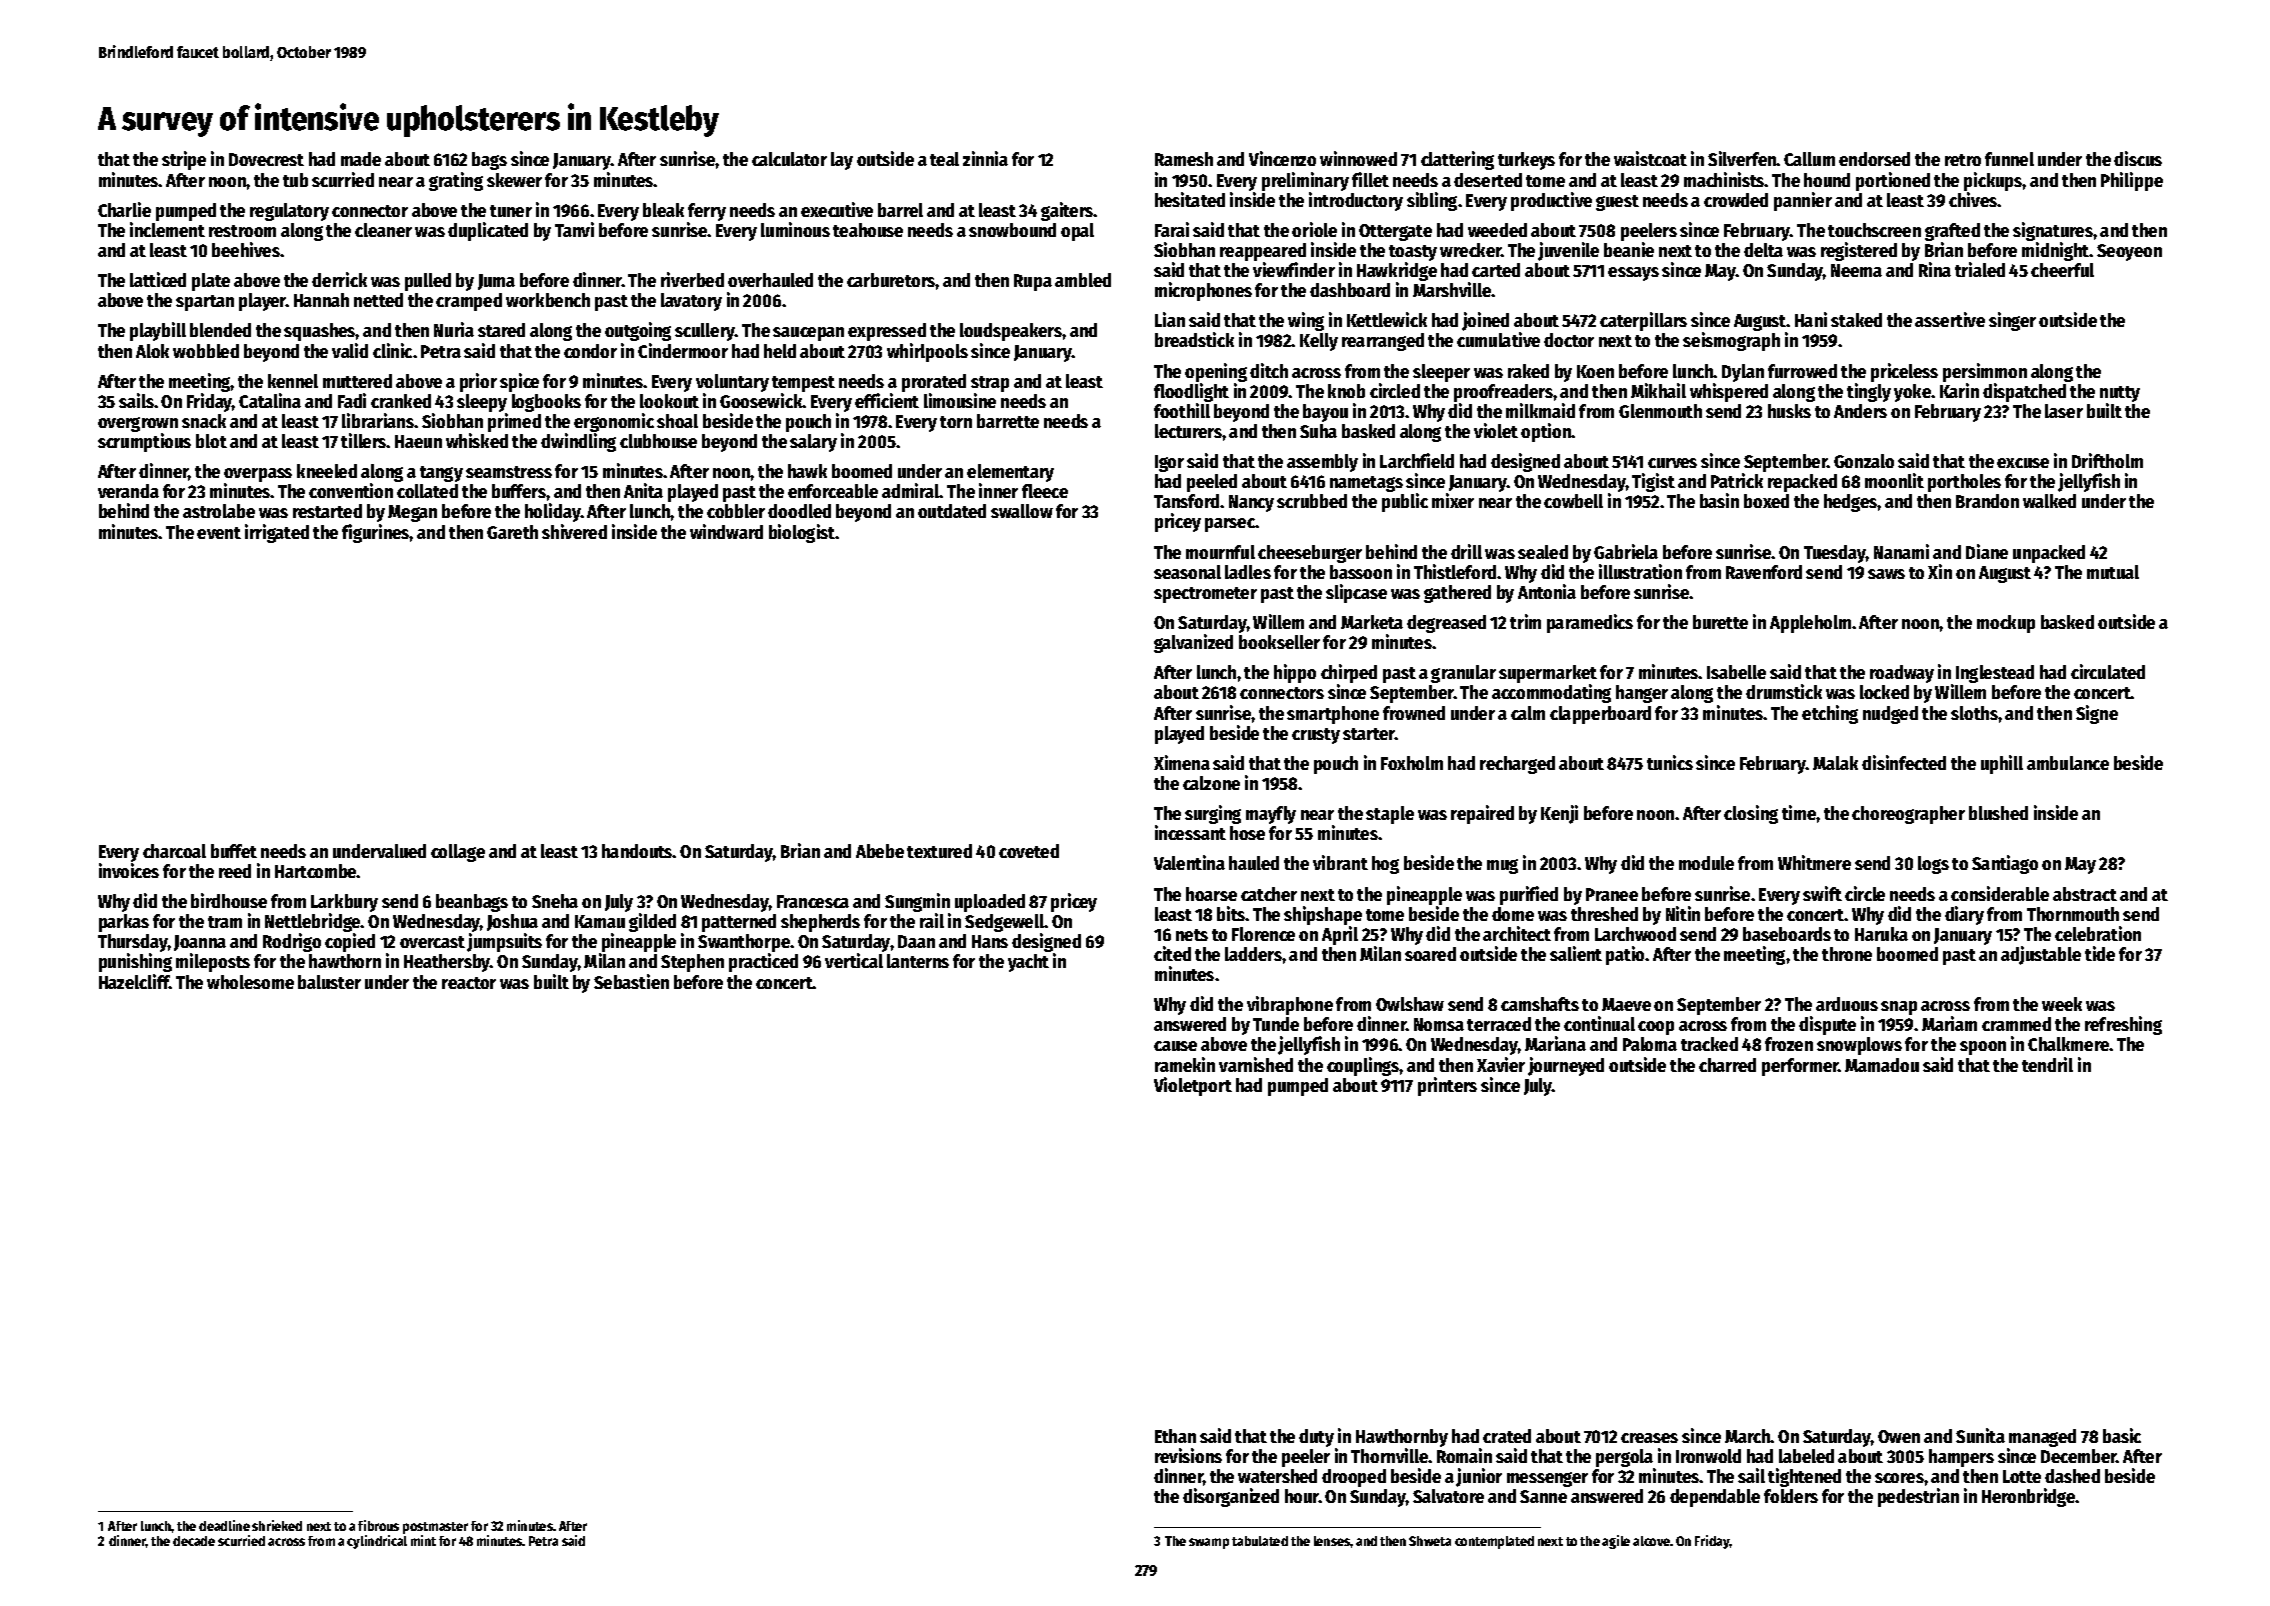 The image size is (2270, 1606). Describe the element at coordinates (224, 1525) in the screenshot. I see `deadline` at that location.
